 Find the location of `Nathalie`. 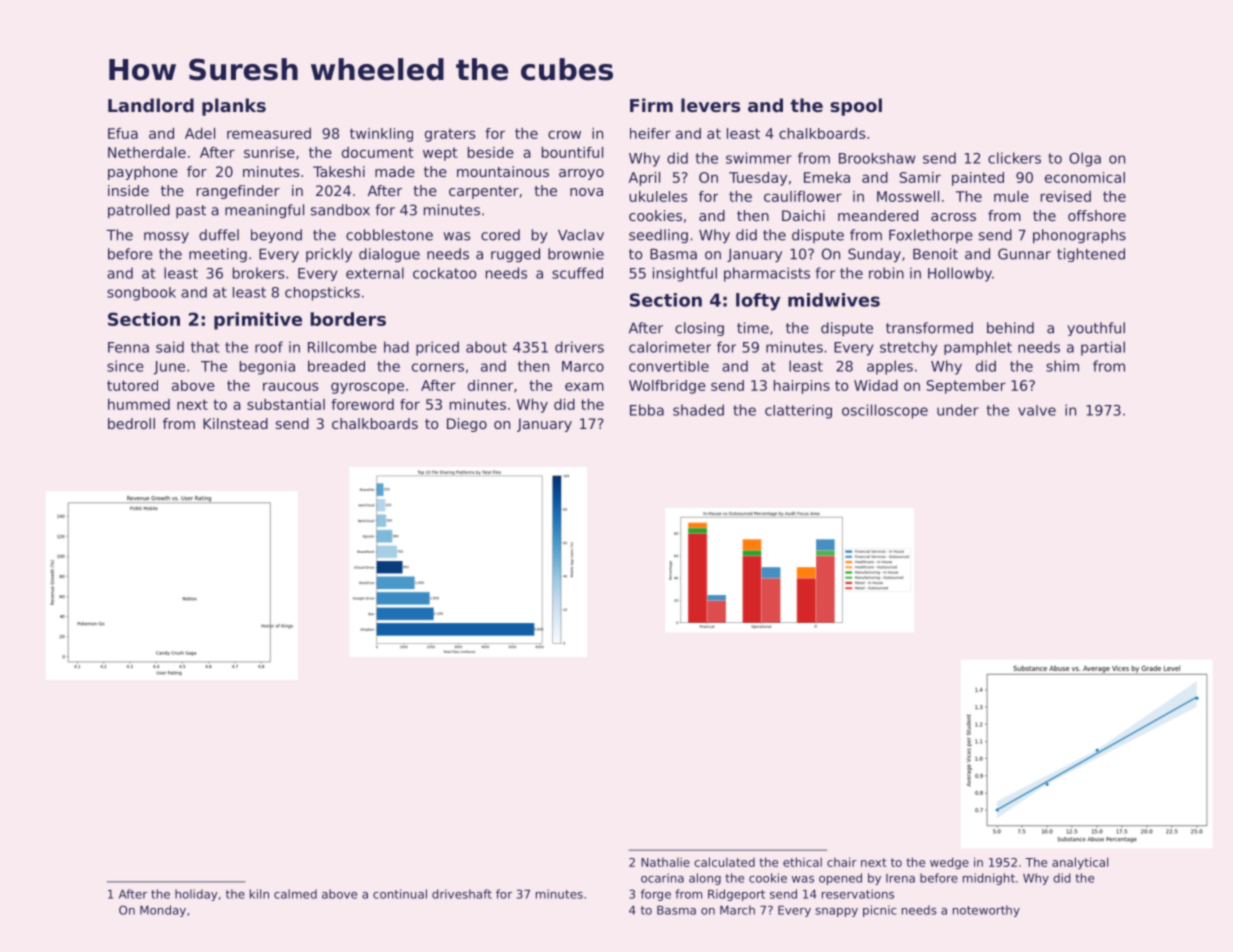

Nathalie is located at coordinates (665, 862).
